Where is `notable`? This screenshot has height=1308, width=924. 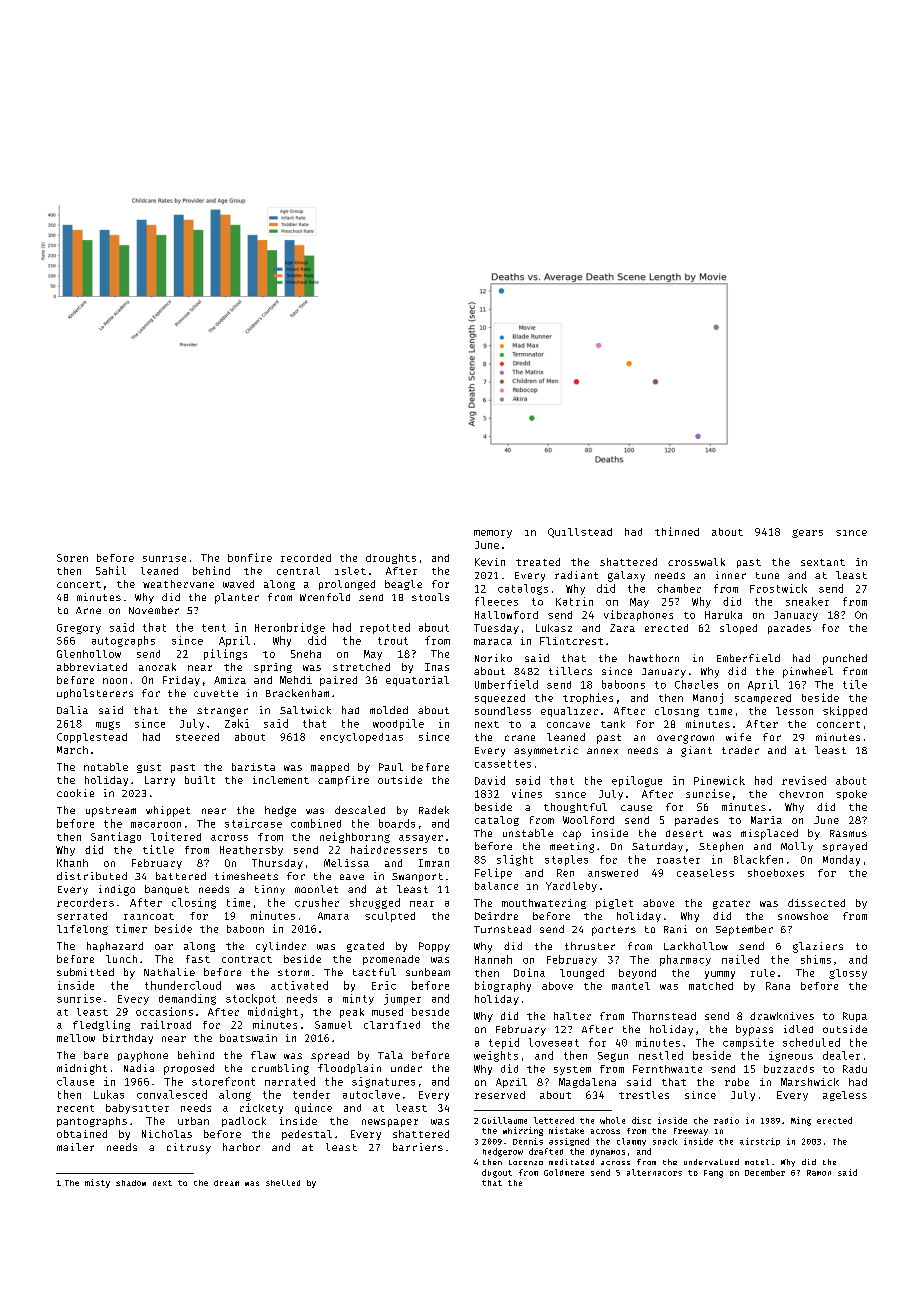
notable is located at coordinates (106, 767).
